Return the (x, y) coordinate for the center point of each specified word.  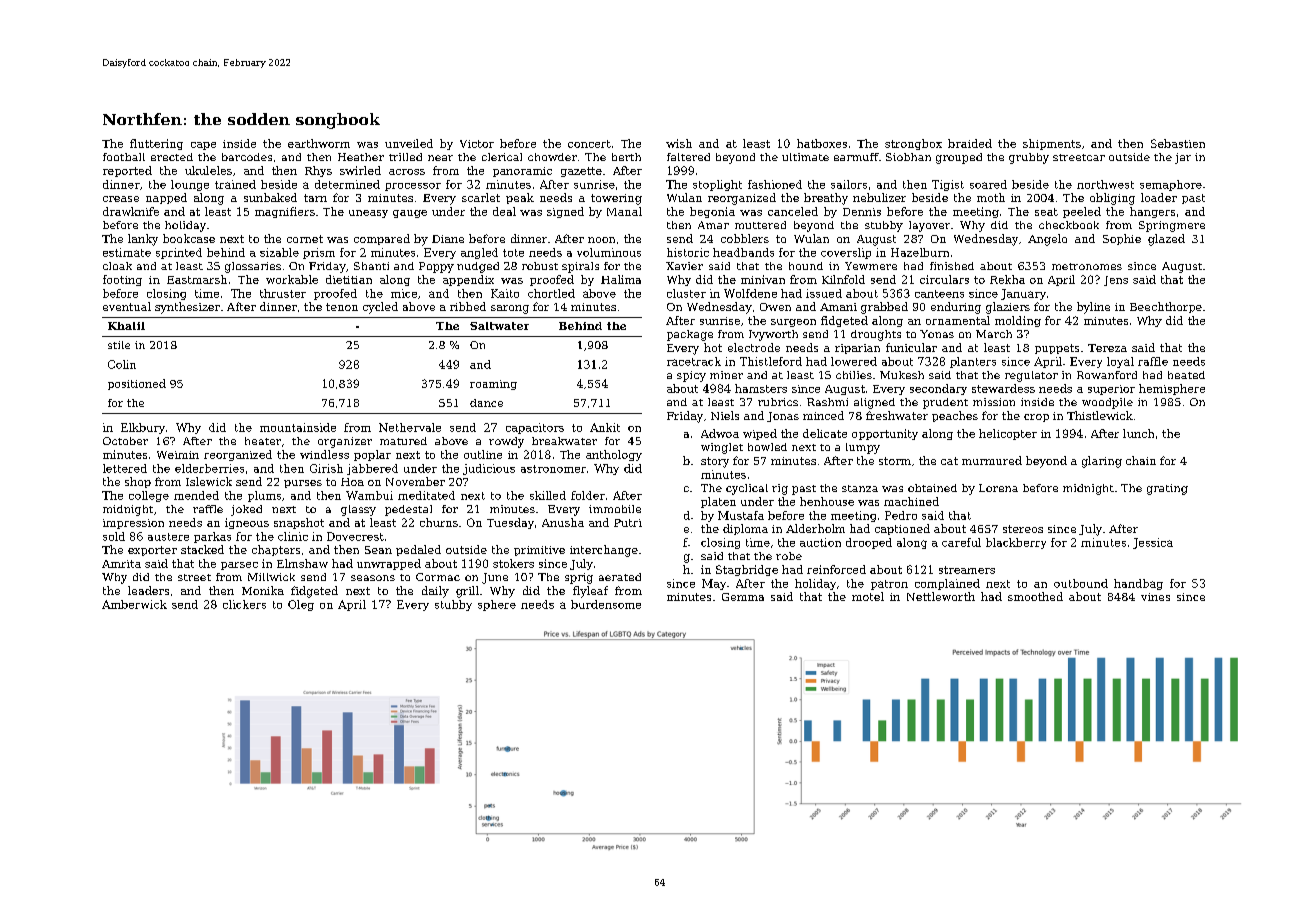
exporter (152, 551)
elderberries (209, 468)
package (690, 335)
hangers (1152, 212)
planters (973, 362)
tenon (342, 307)
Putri (628, 523)
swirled (360, 170)
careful (961, 542)
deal (504, 211)
